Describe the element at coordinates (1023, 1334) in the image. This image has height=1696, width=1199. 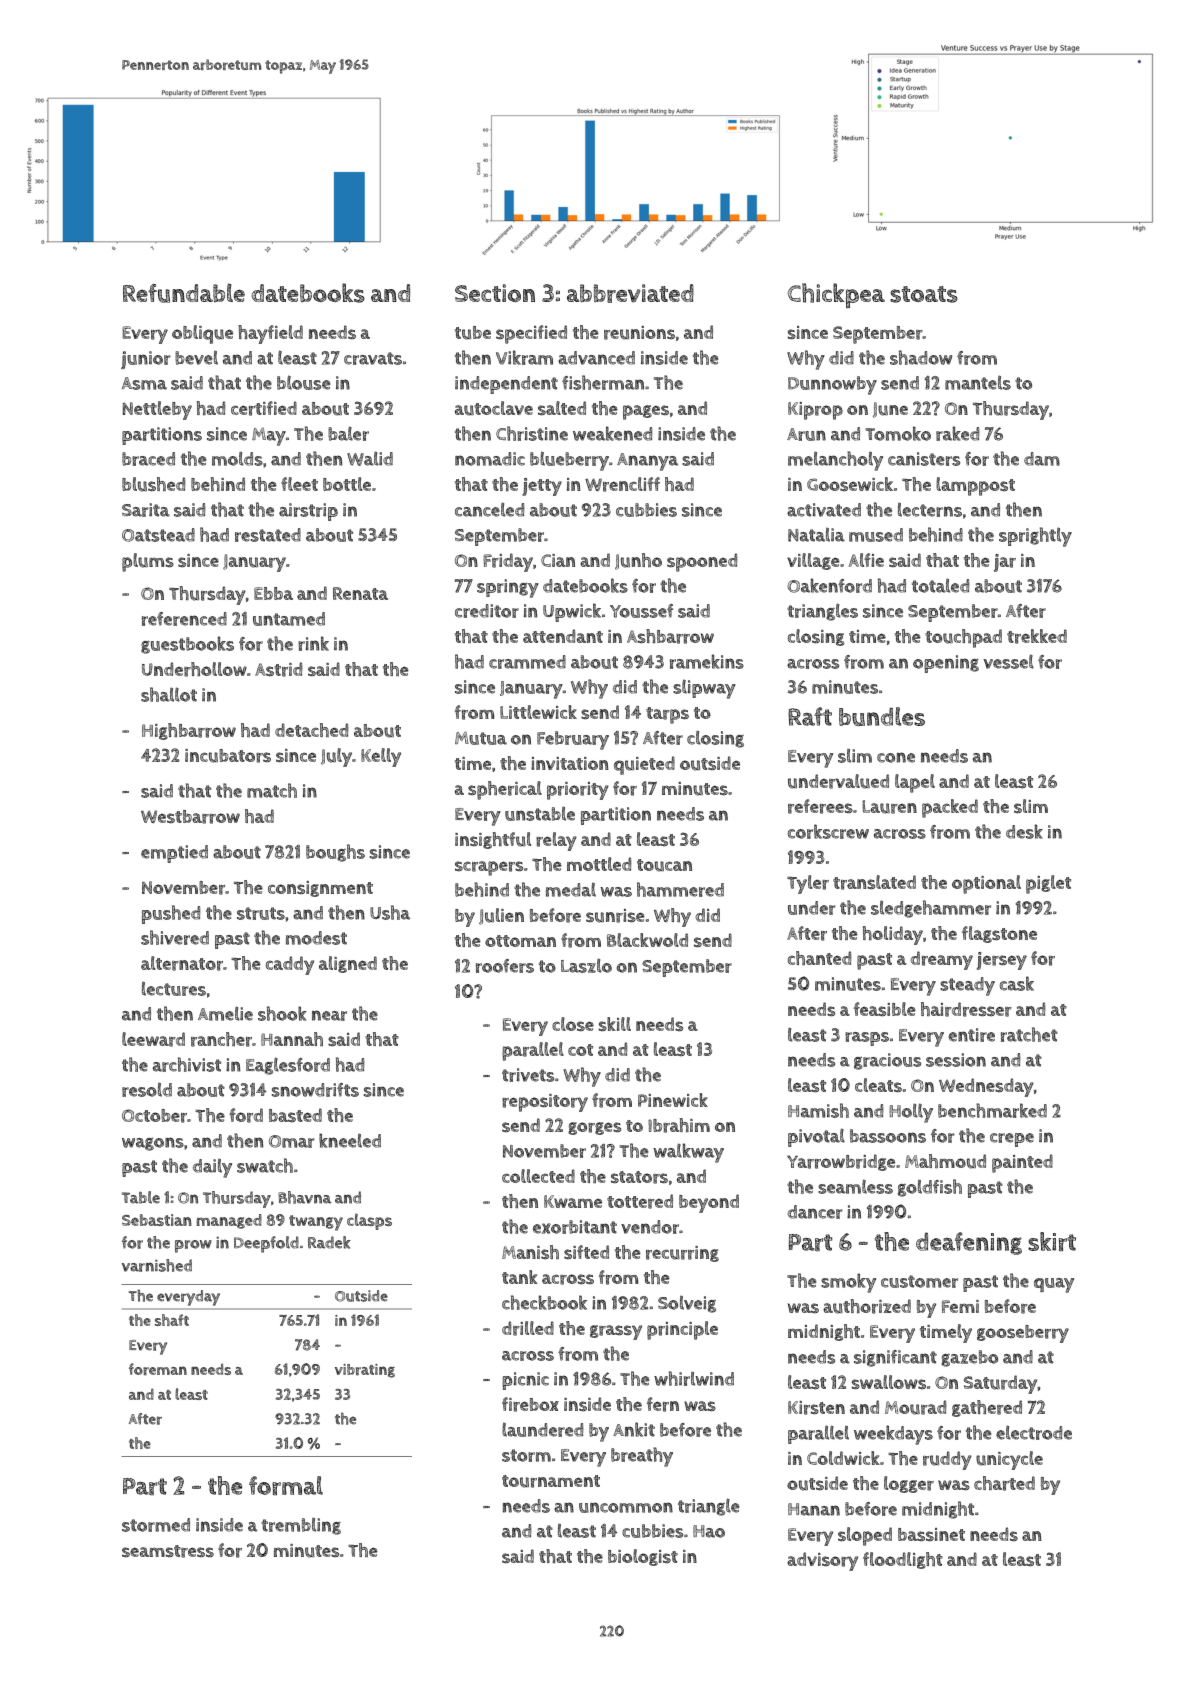
I see `gooseberry` at that location.
